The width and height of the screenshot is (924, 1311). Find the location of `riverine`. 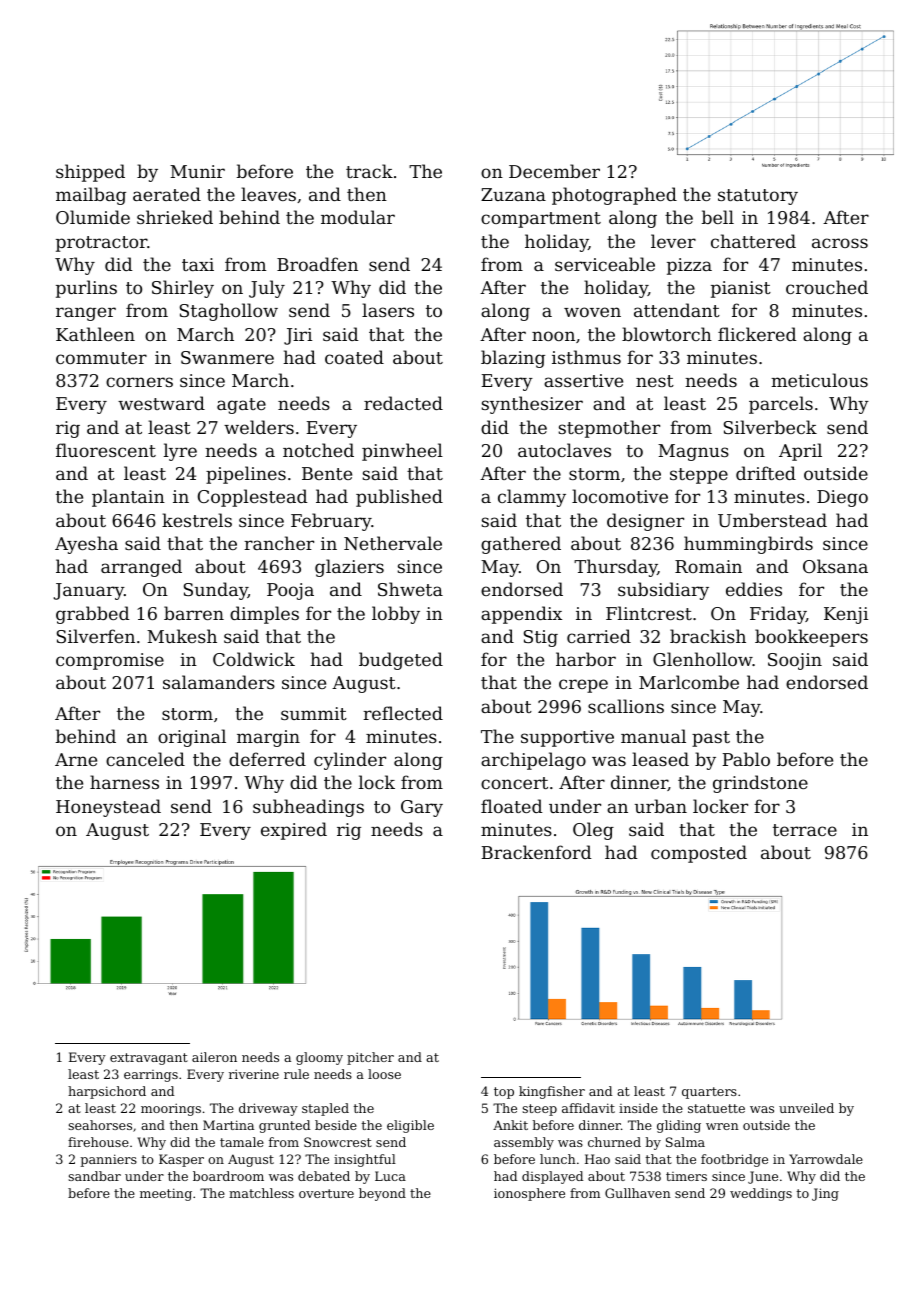

riverine is located at coordinates (254, 1074).
